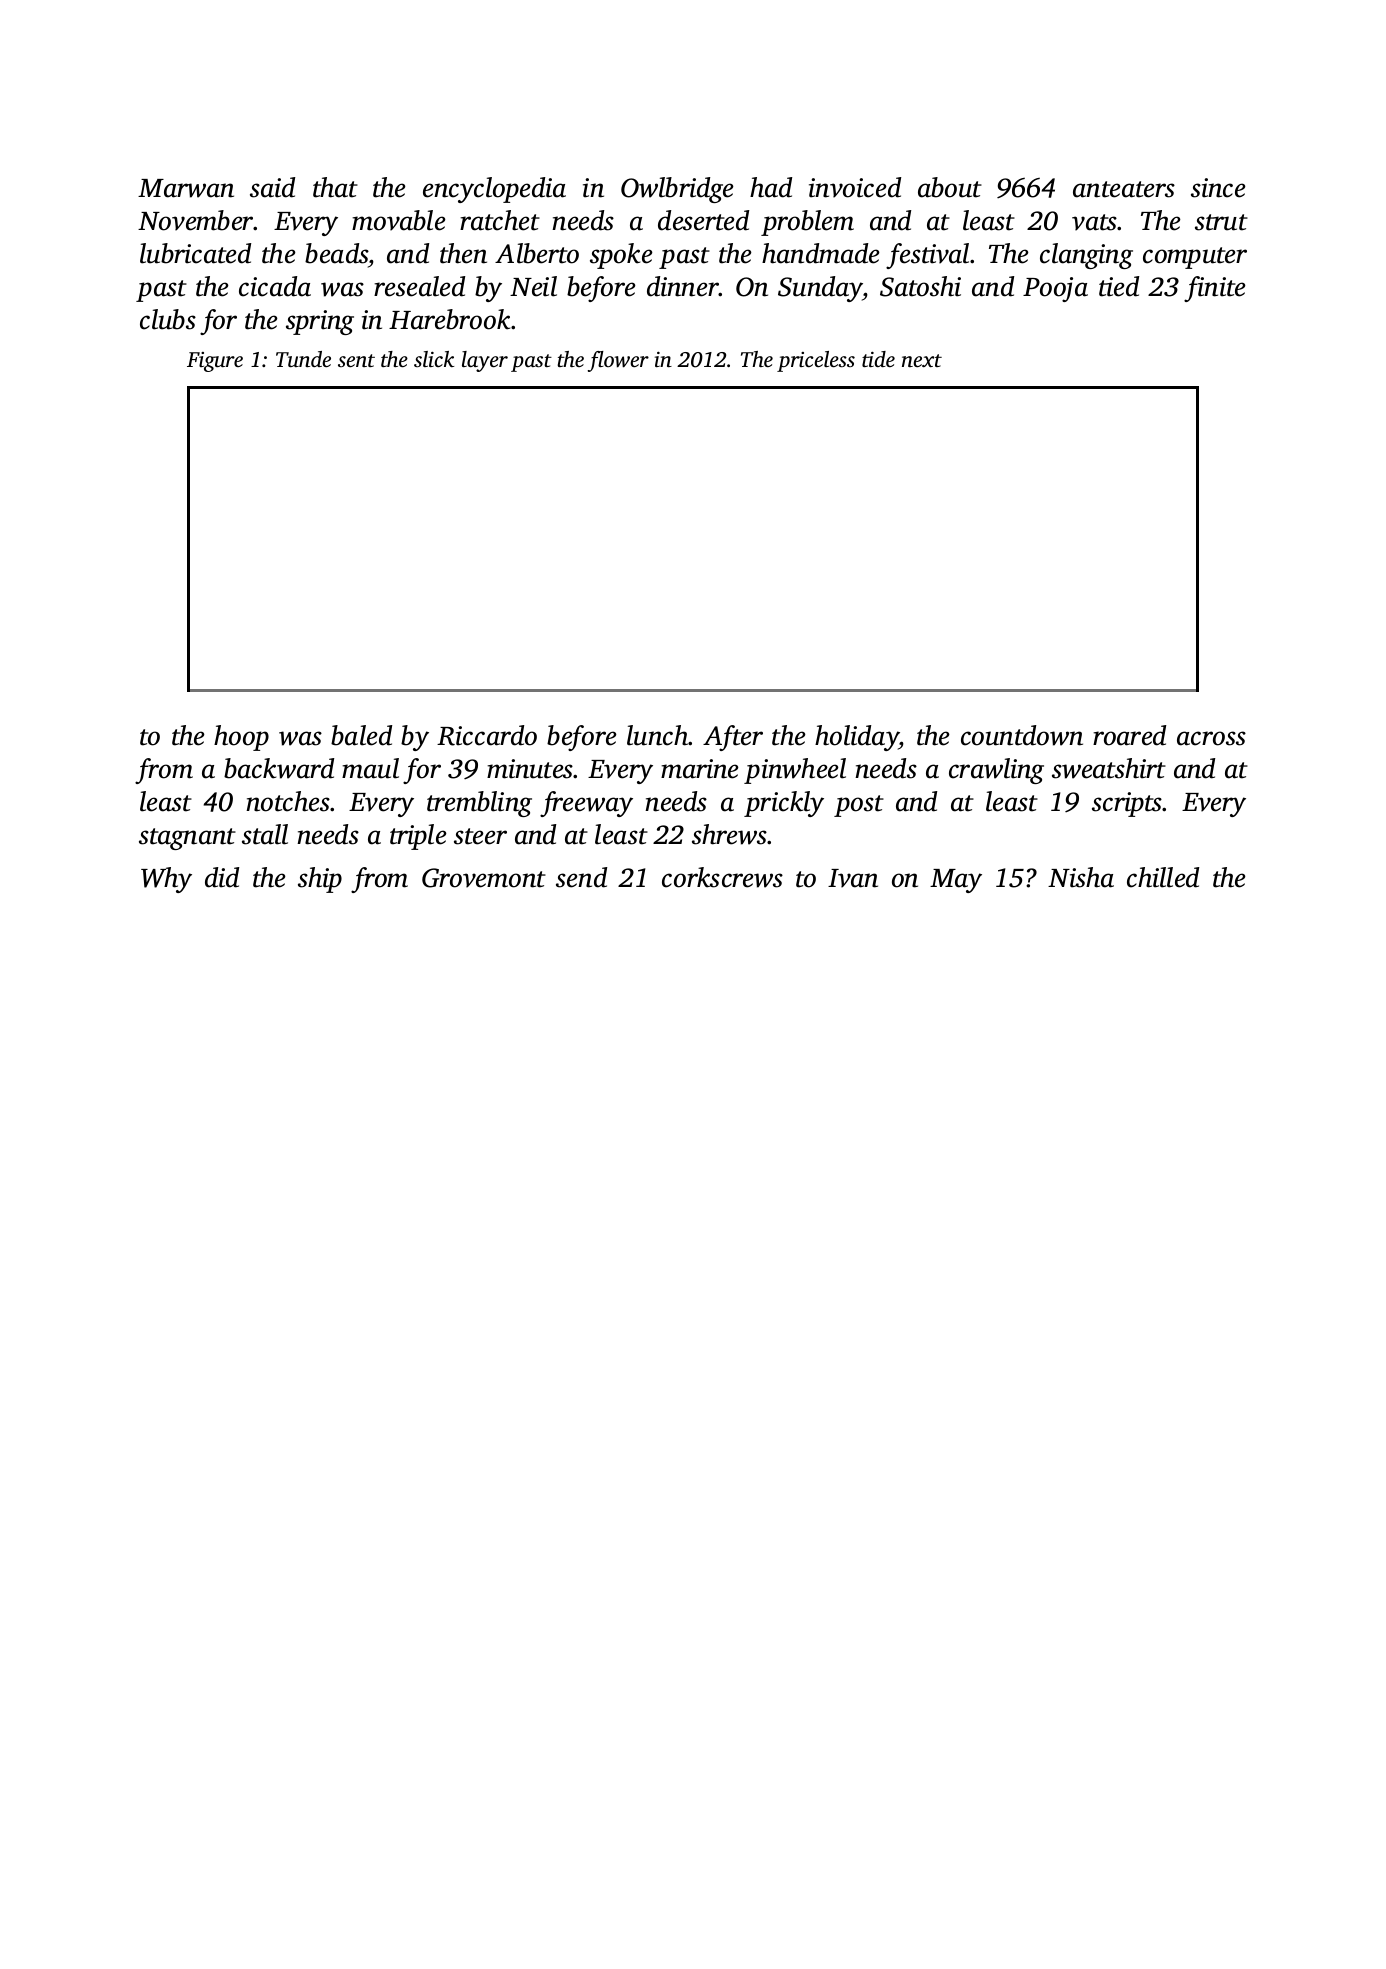 Image resolution: width=1386 pixels, height=1969 pixels. Describe the element at coordinates (361, 735) in the screenshot. I see `baled` at that location.
